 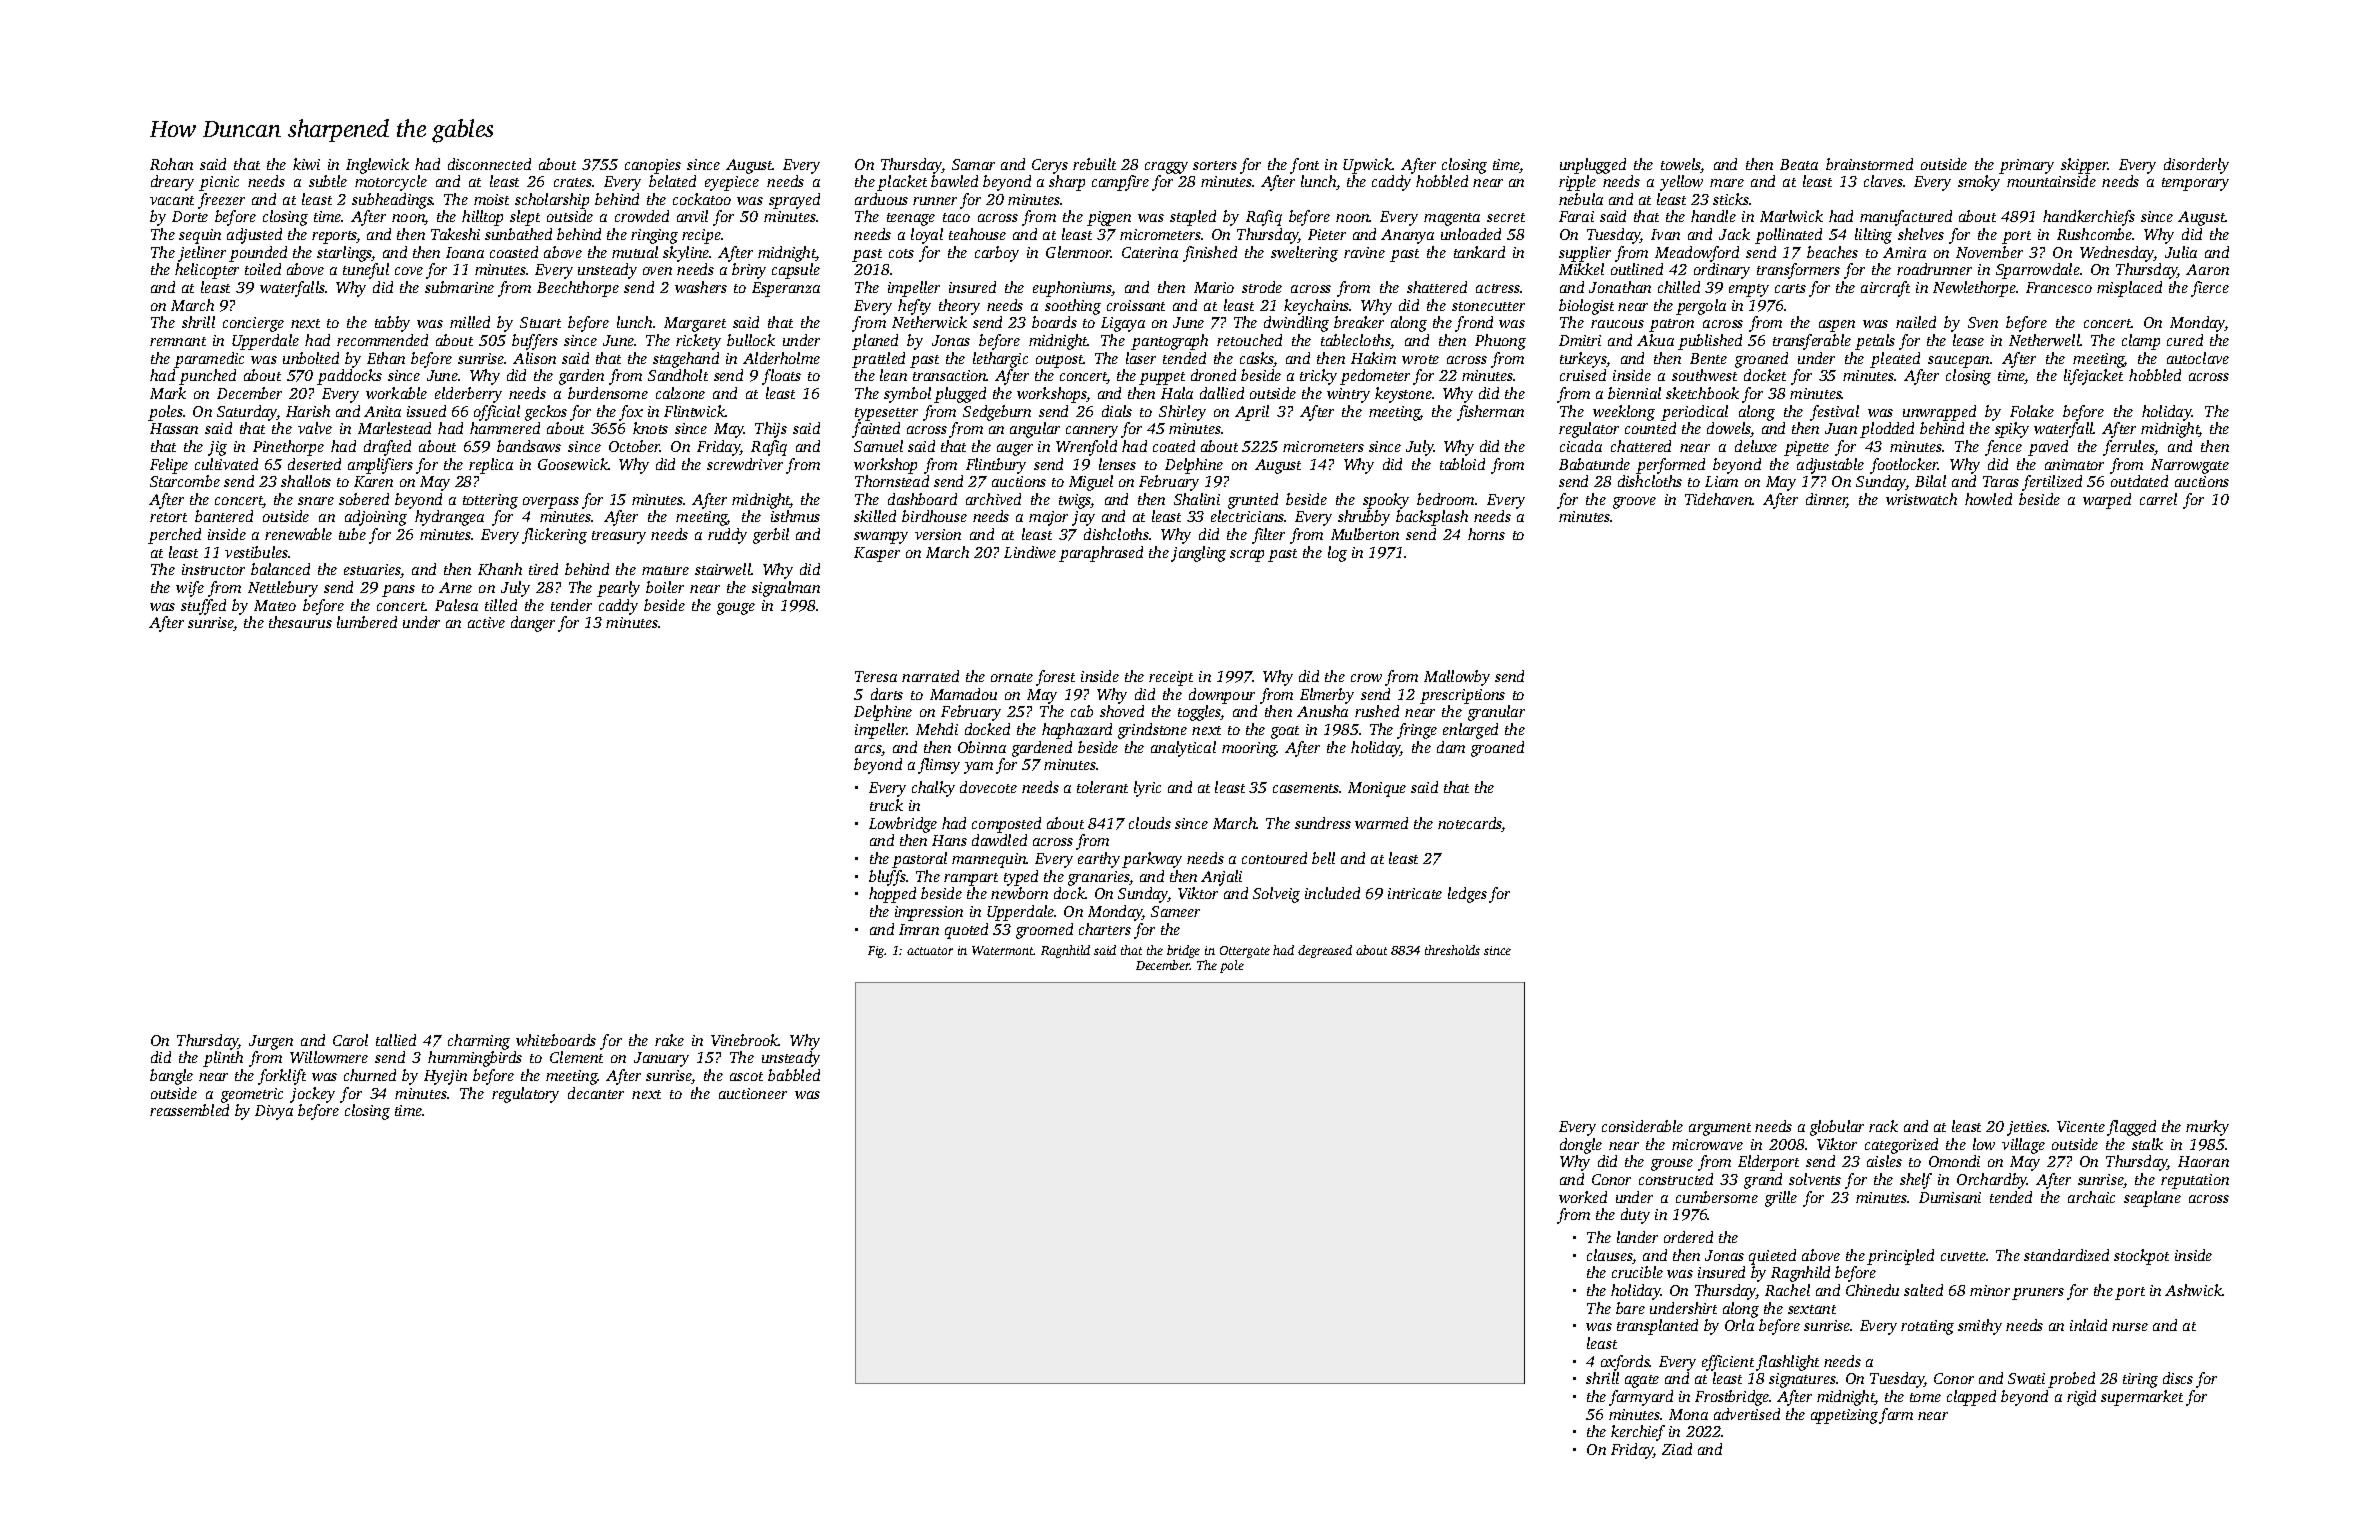 I want to click on warped, so click(x=2107, y=501).
